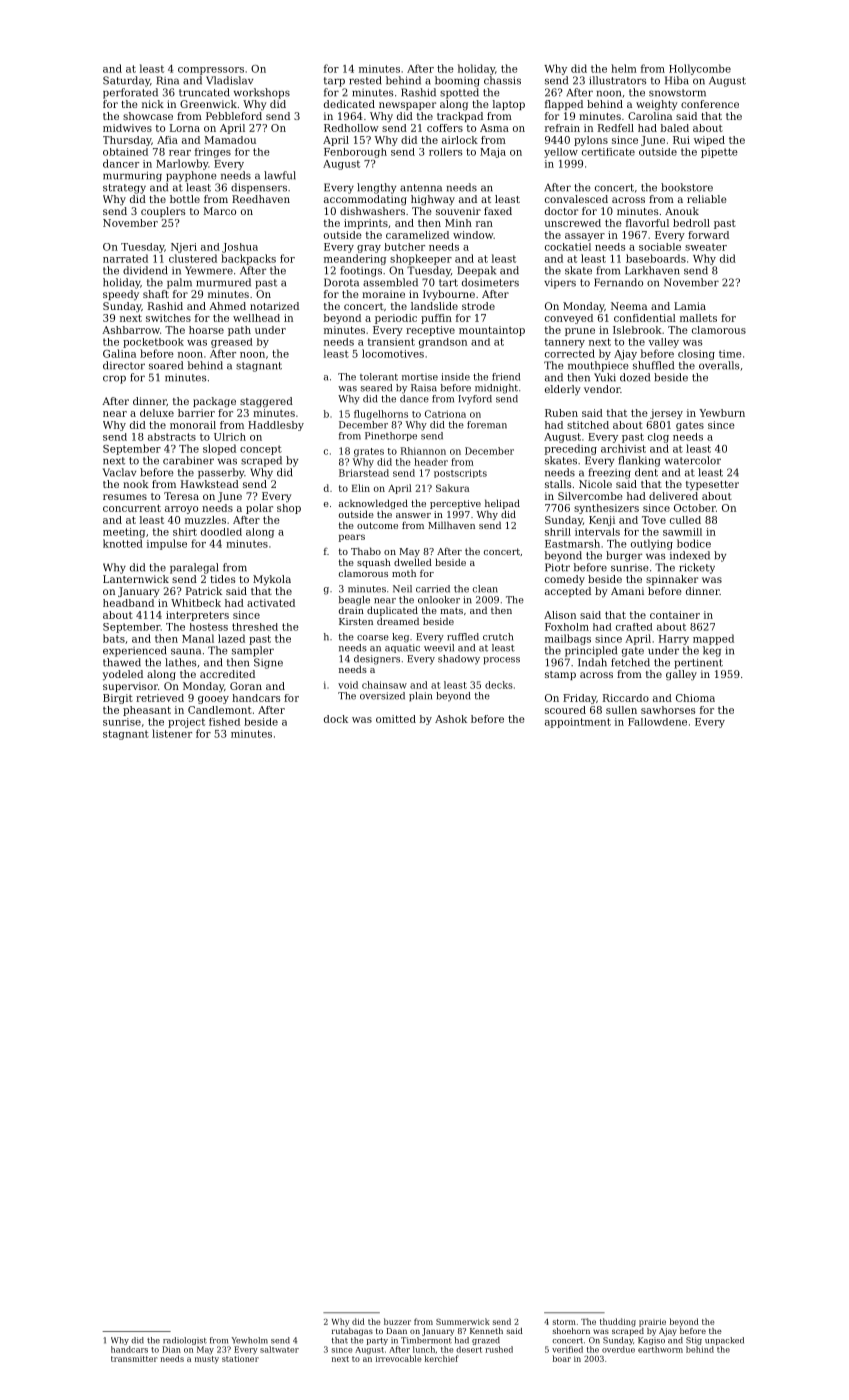 This image has height=1400, width=849. Describe the element at coordinates (451, 719) in the image. I see `Ashok` at that location.
